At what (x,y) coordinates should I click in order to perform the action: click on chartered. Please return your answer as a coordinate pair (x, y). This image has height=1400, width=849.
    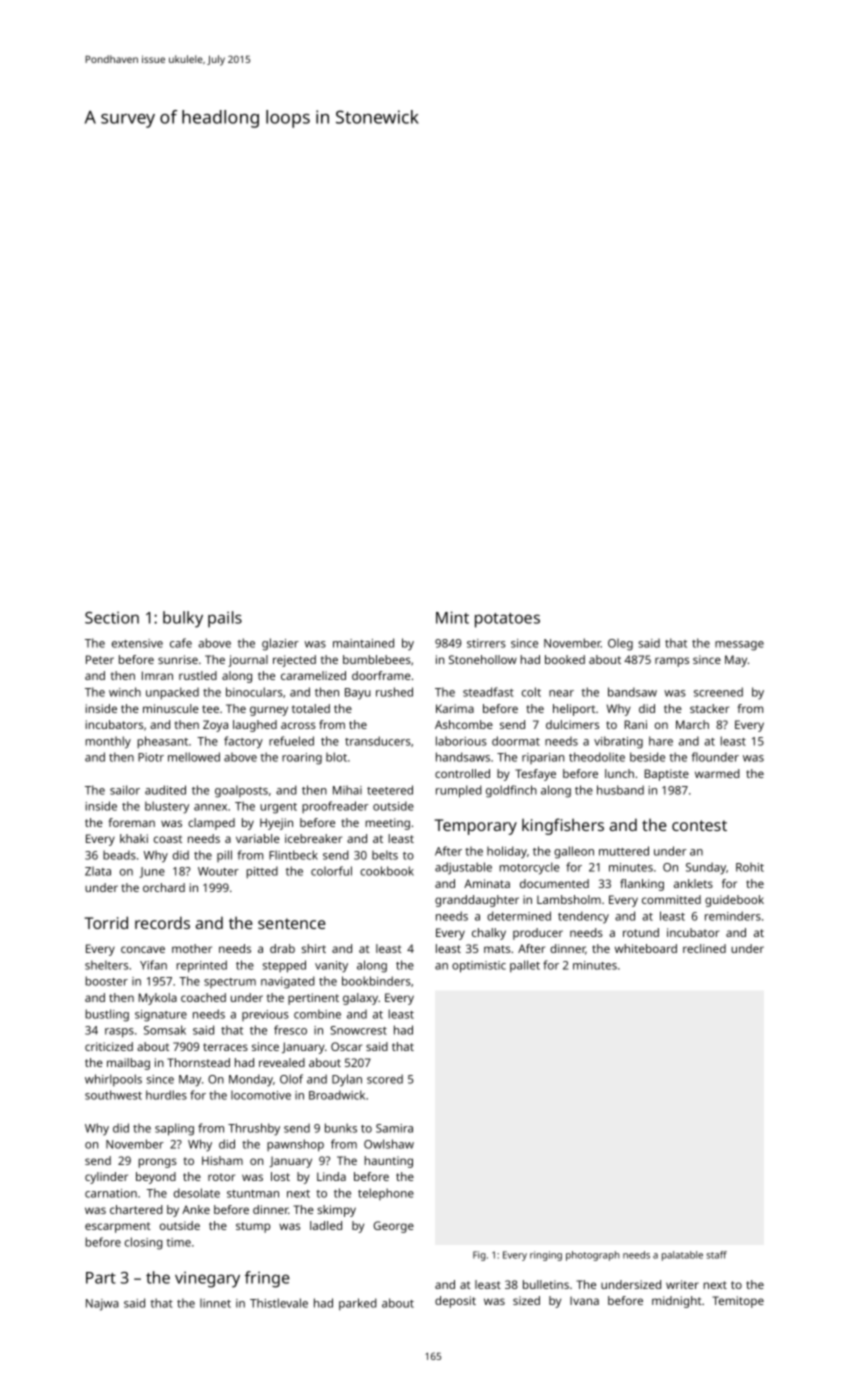
    Looking at the image, I should click on (136, 1209).
